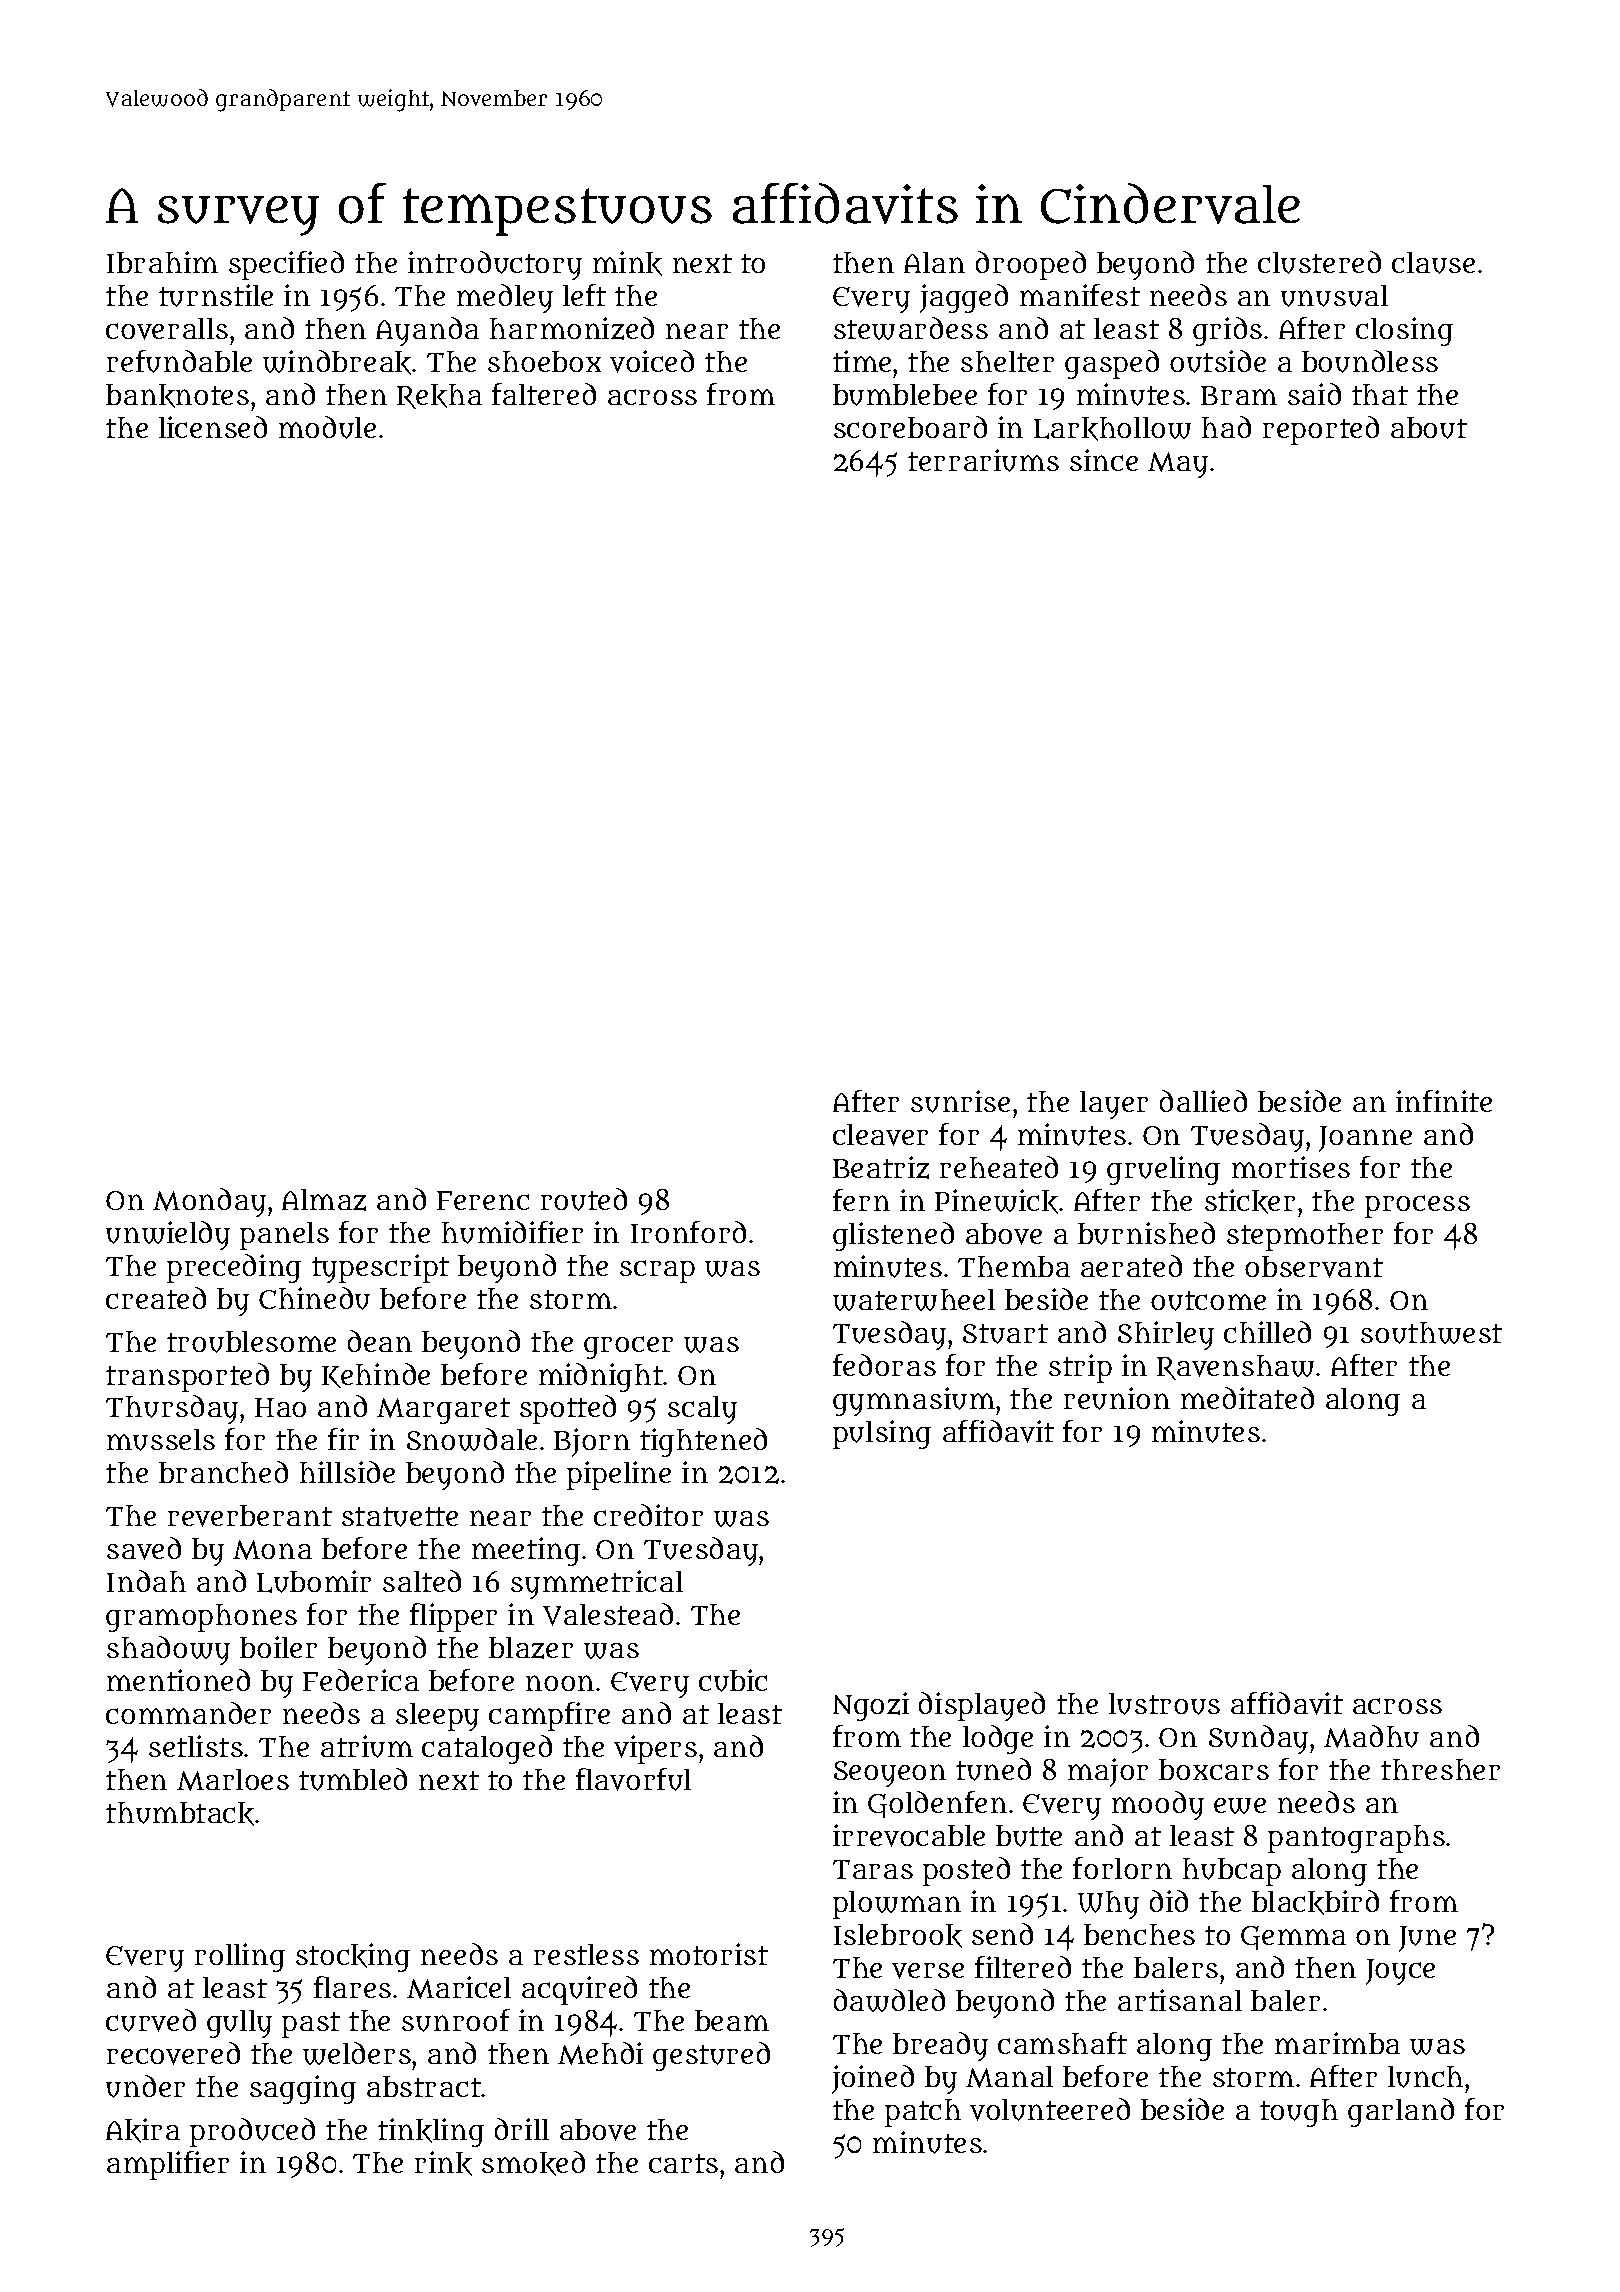 Image resolution: width=1620 pixels, height=2292 pixels. I want to click on May, so click(1178, 465).
